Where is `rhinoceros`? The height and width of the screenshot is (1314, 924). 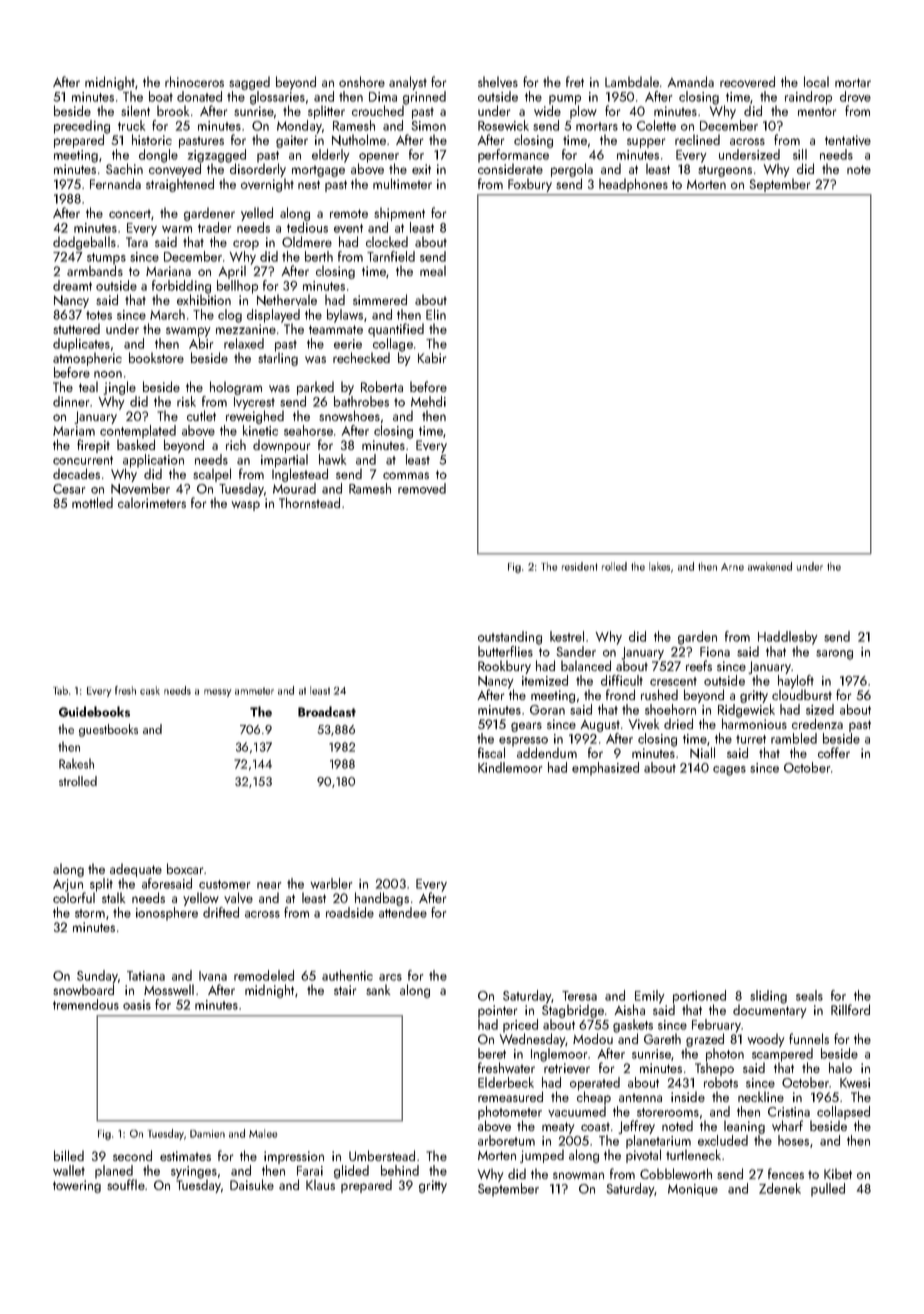
rhinoceros is located at coordinates (194, 81).
